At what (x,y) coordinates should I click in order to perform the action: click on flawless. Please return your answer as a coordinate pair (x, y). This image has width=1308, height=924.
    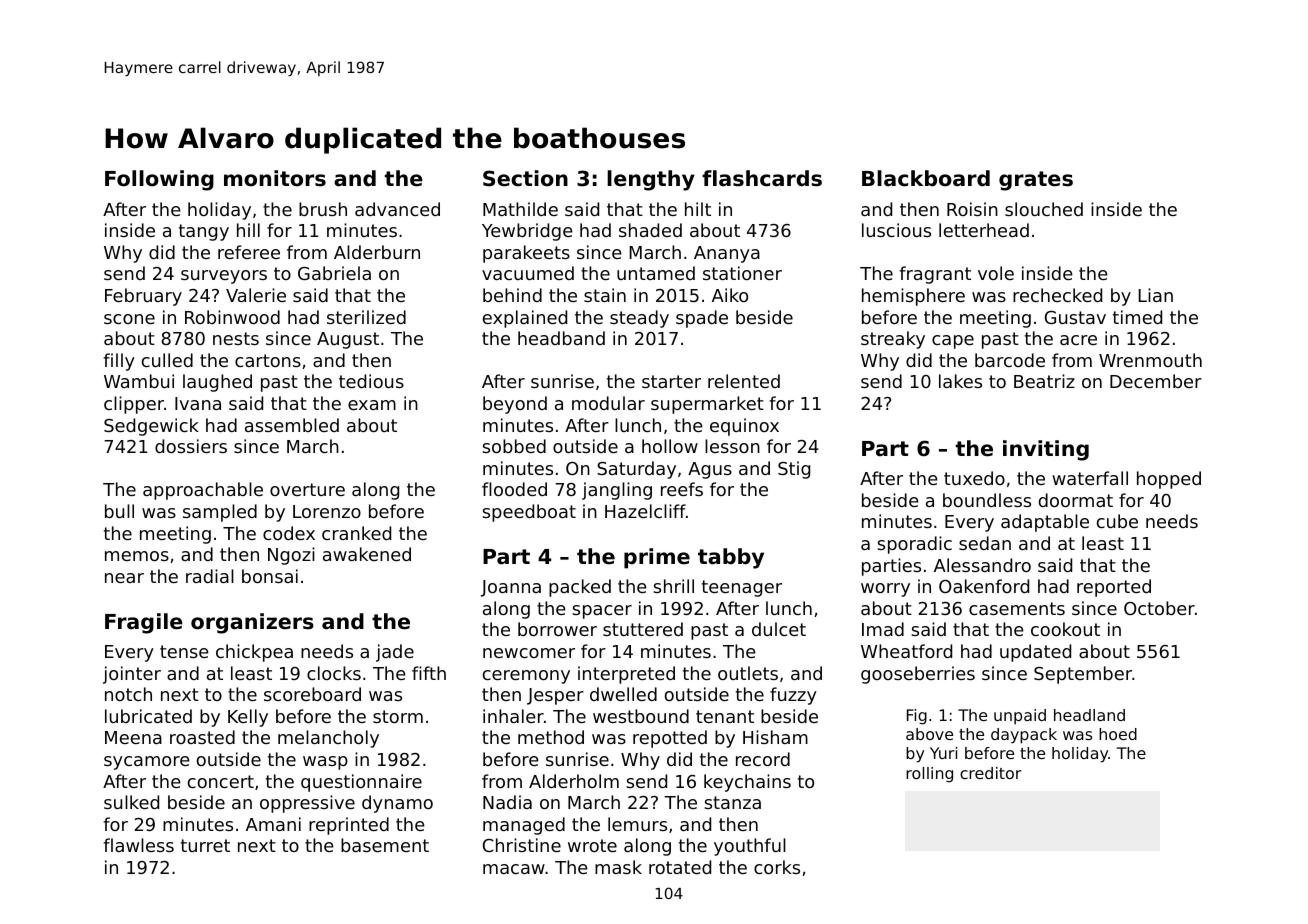
    Looking at the image, I should click on (138, 845).
